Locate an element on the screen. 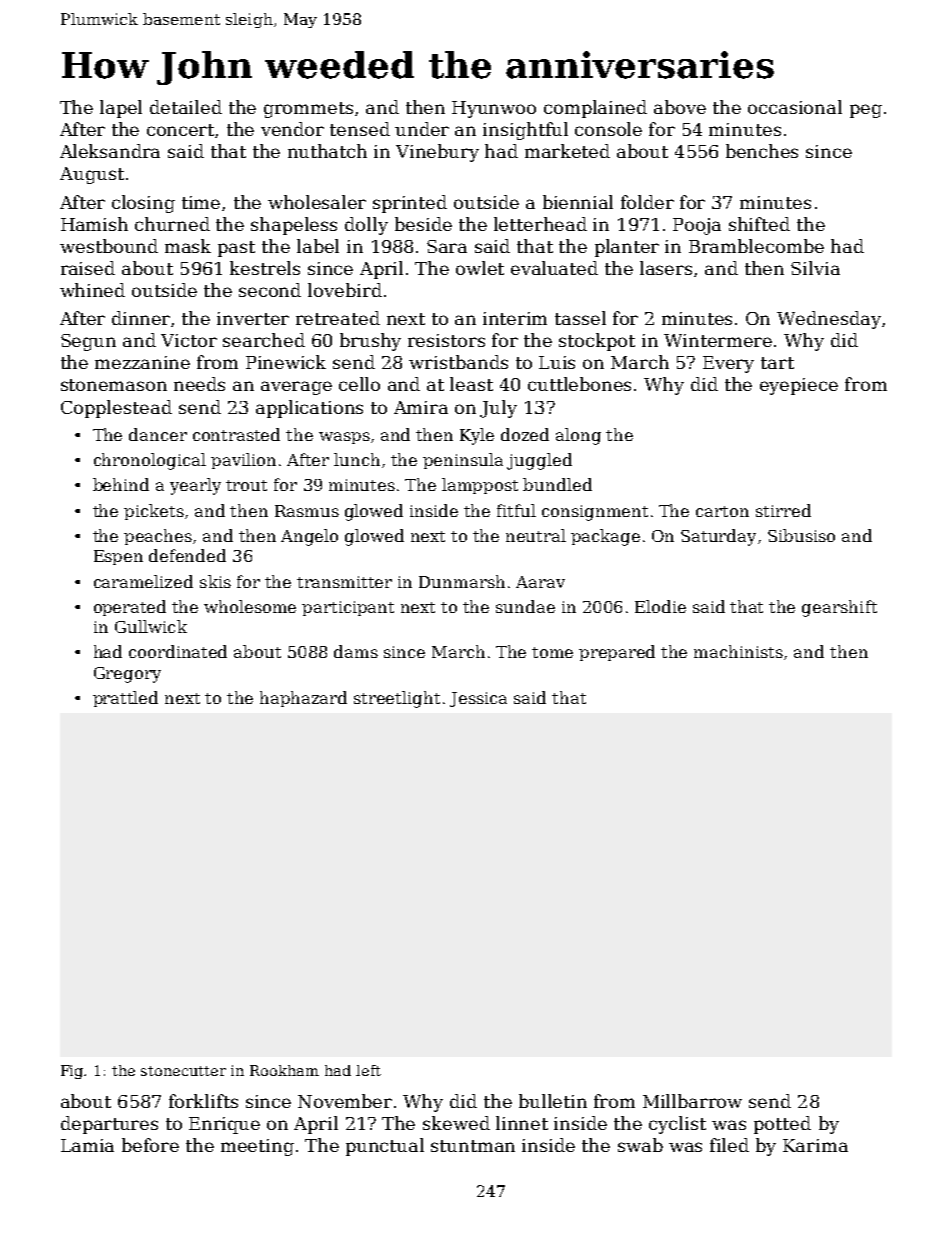 The width and height of the screenshot is (952, 1233). Amira is located at coordinates (421, 407).
